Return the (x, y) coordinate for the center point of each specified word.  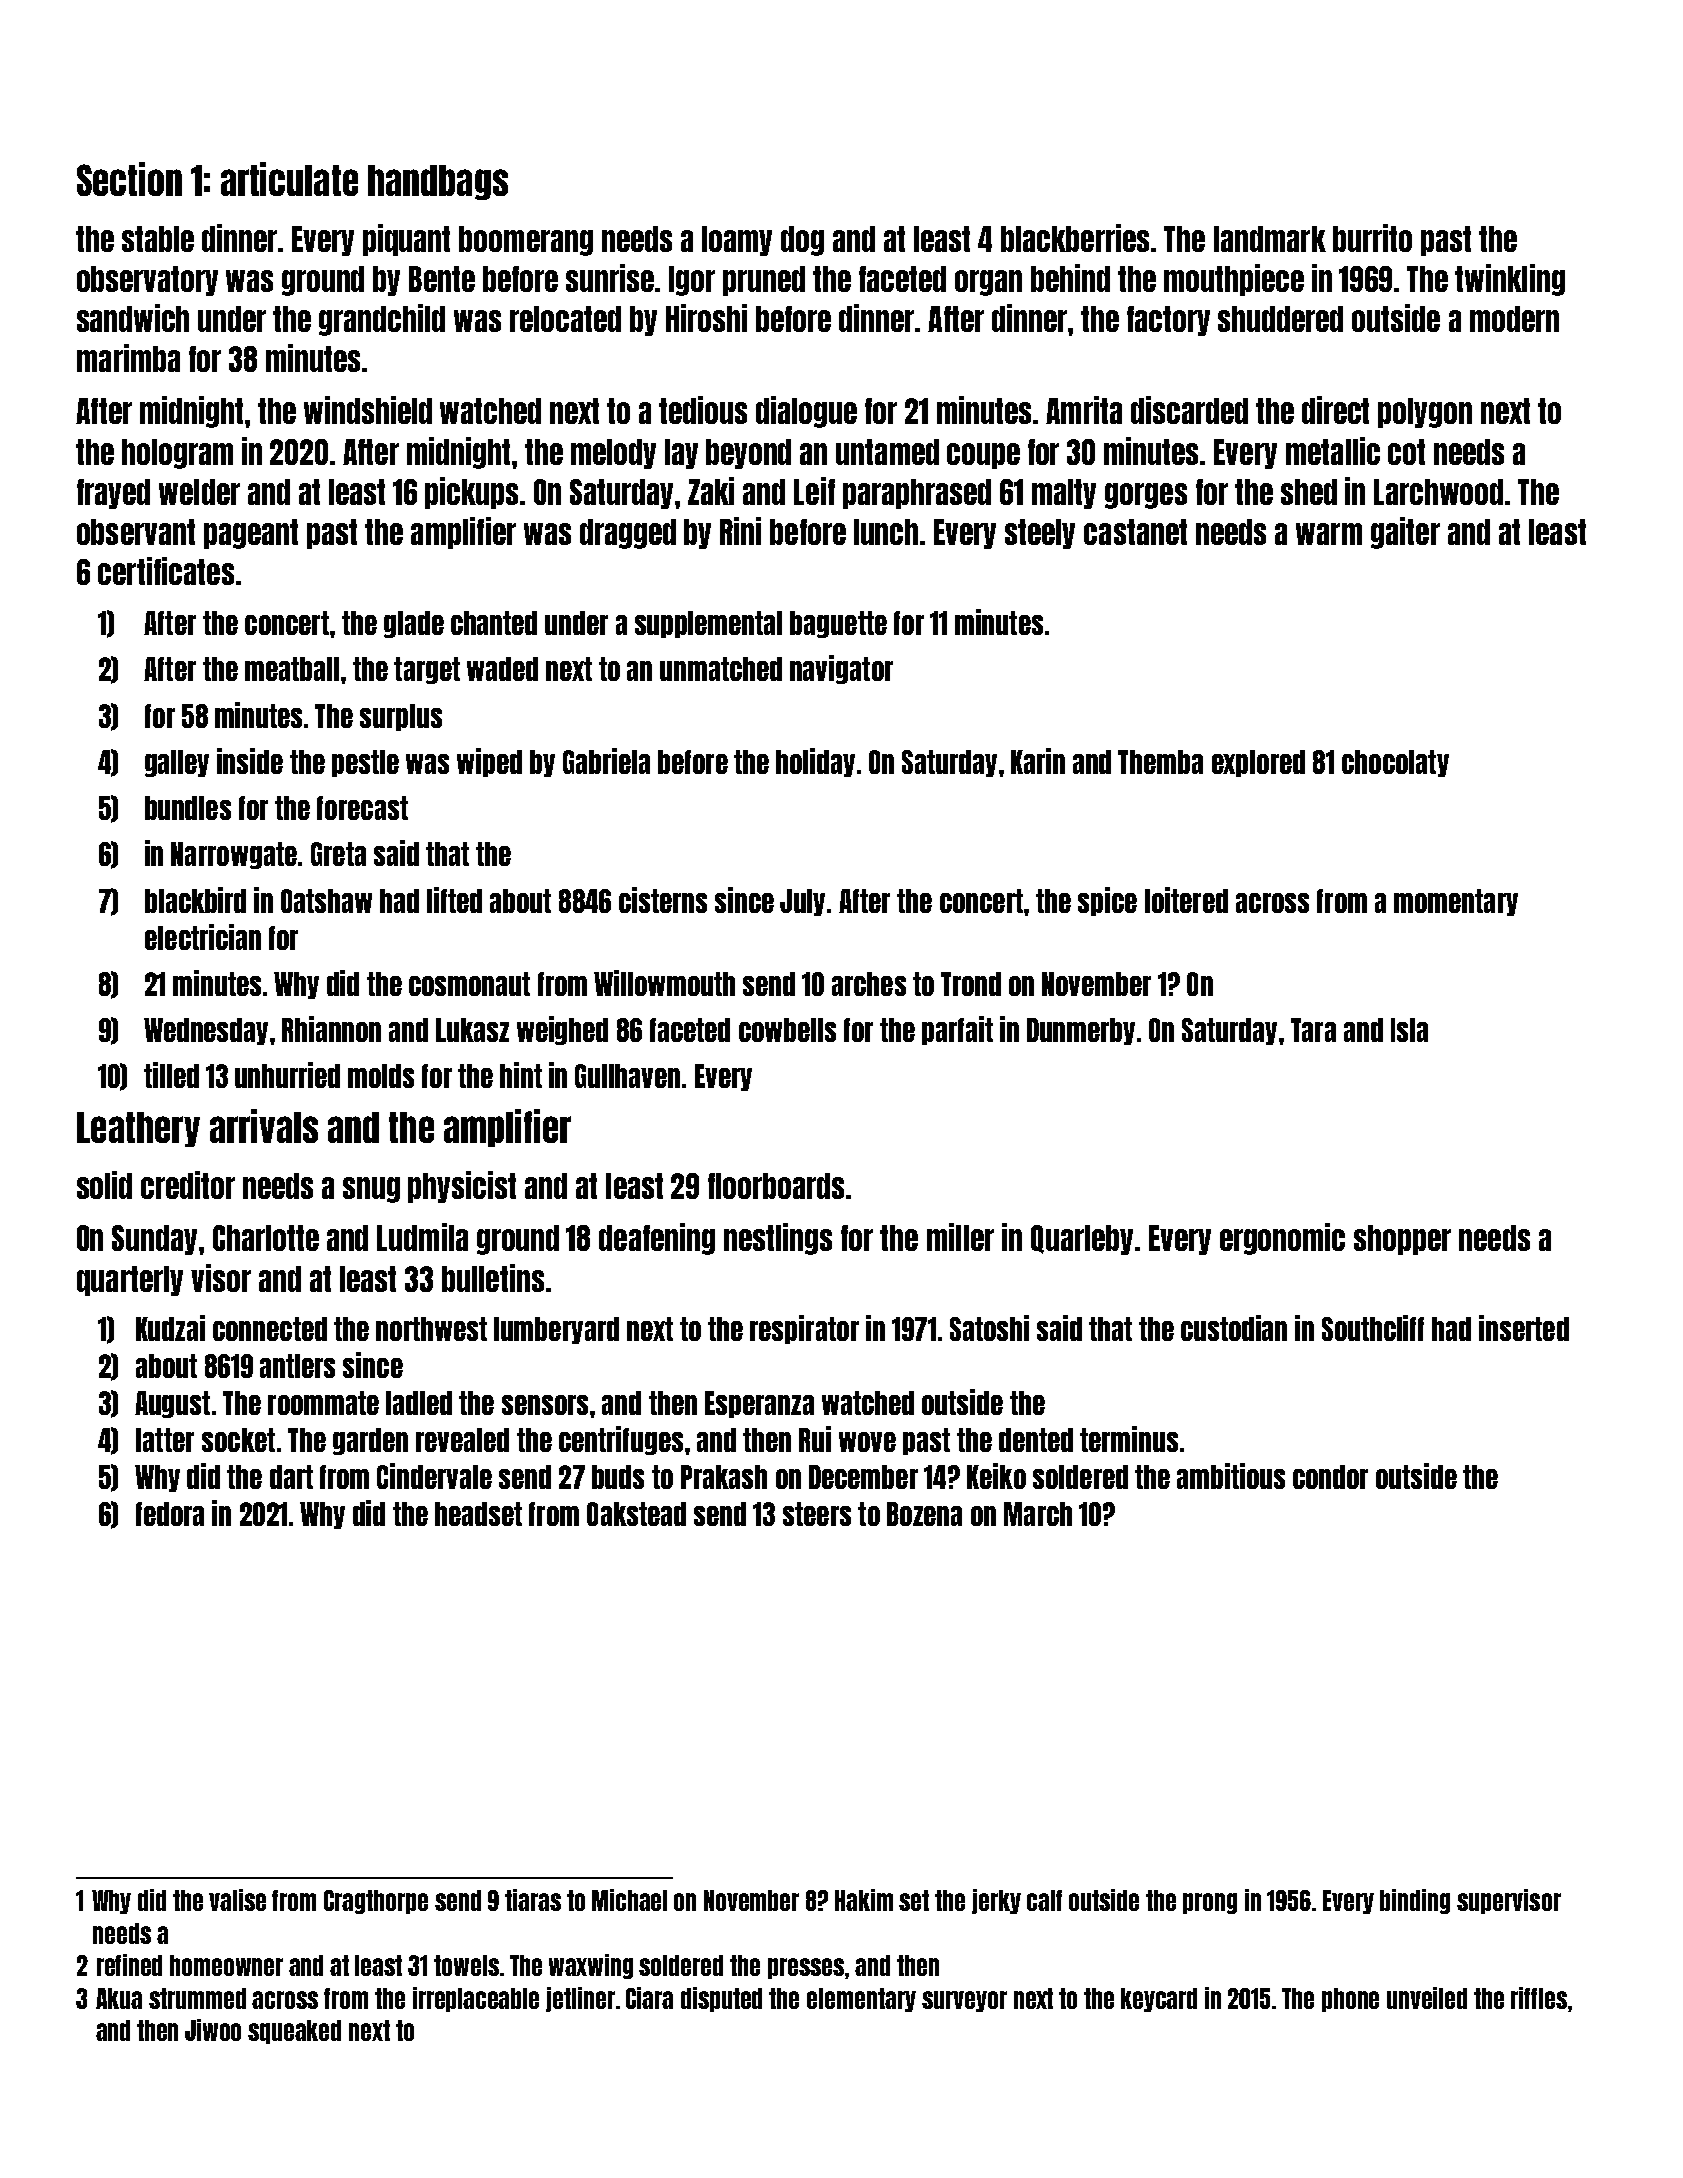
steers (817, 1514)
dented (1036, 1440)
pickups (471, 493)
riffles (1539, 1998)
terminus (1129, 1439)
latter (165, 1440)
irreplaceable (476, 1999)
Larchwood (1438, 492)
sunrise (610, 278)
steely (1040, 534)
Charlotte (266, 1238)
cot (1406, 452)
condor (1330, 1477)
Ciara (649, 1998)
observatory (147, 281)
